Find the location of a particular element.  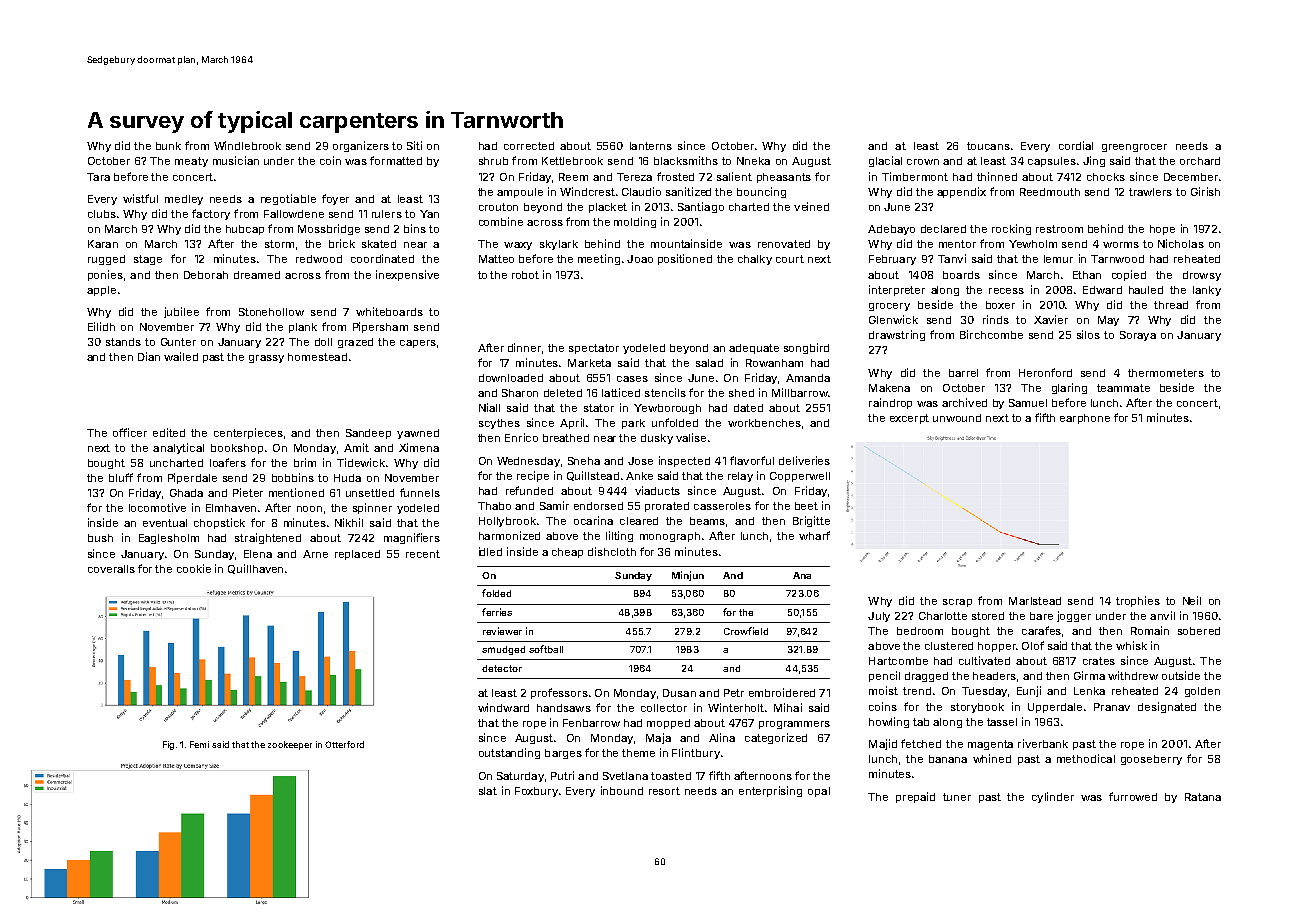

Heronford is located at coordinates (1045, 372).
